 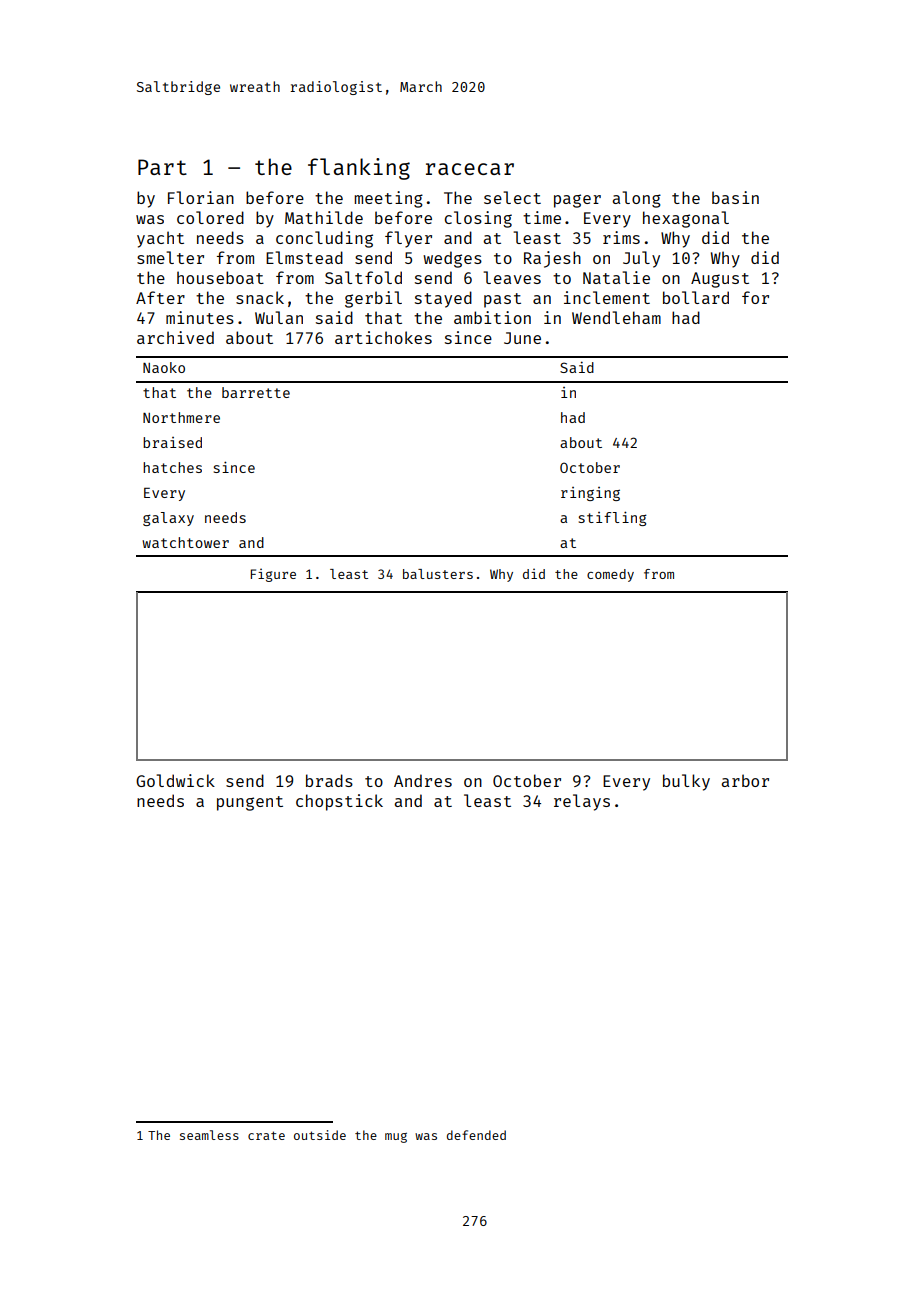 What do you see at coordinates (273, 575) in the screenshot?
I see `Figure` at bounding box center [273, 575].
